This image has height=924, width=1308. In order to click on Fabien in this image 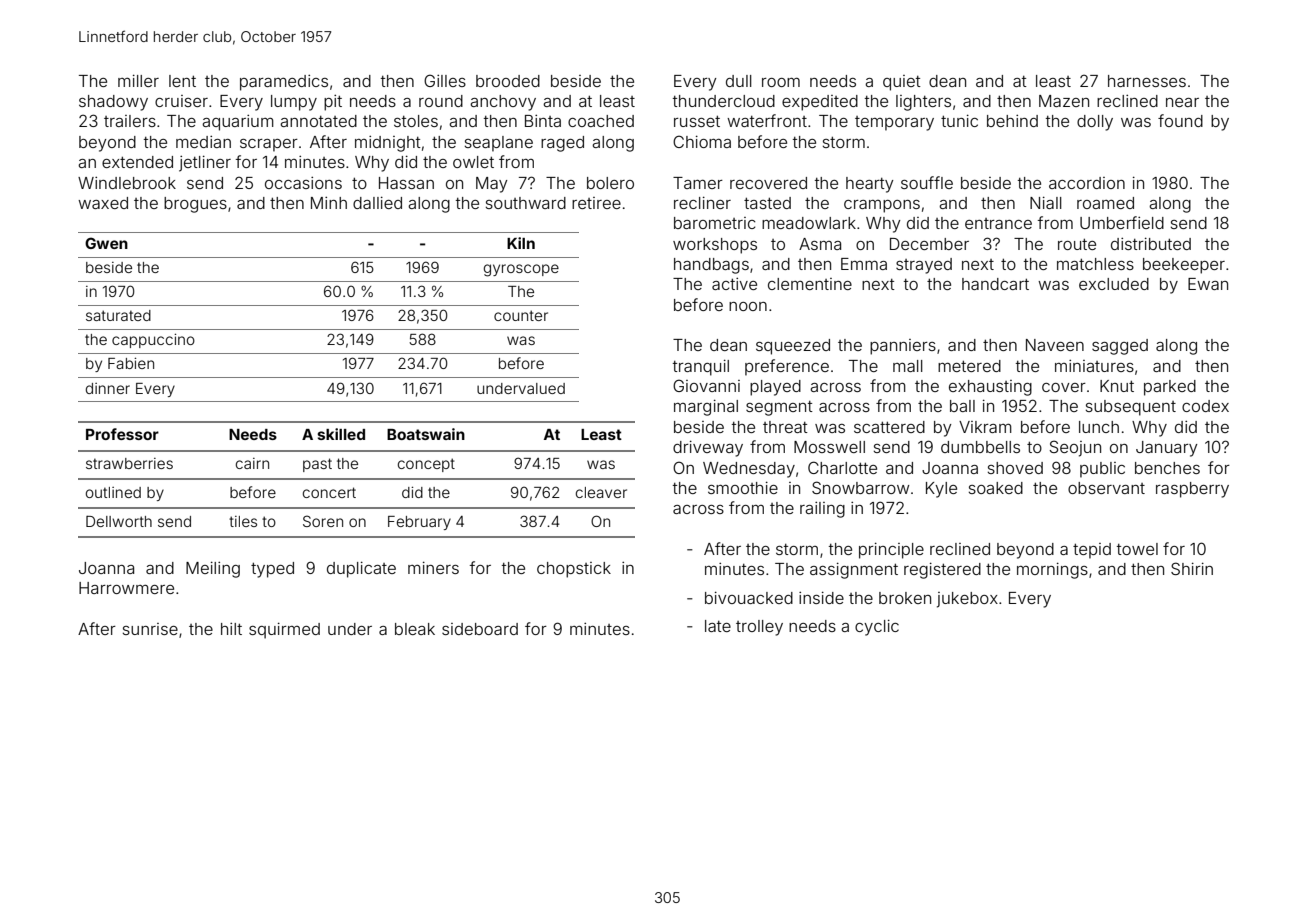, I will do `click(131, 363)`.
